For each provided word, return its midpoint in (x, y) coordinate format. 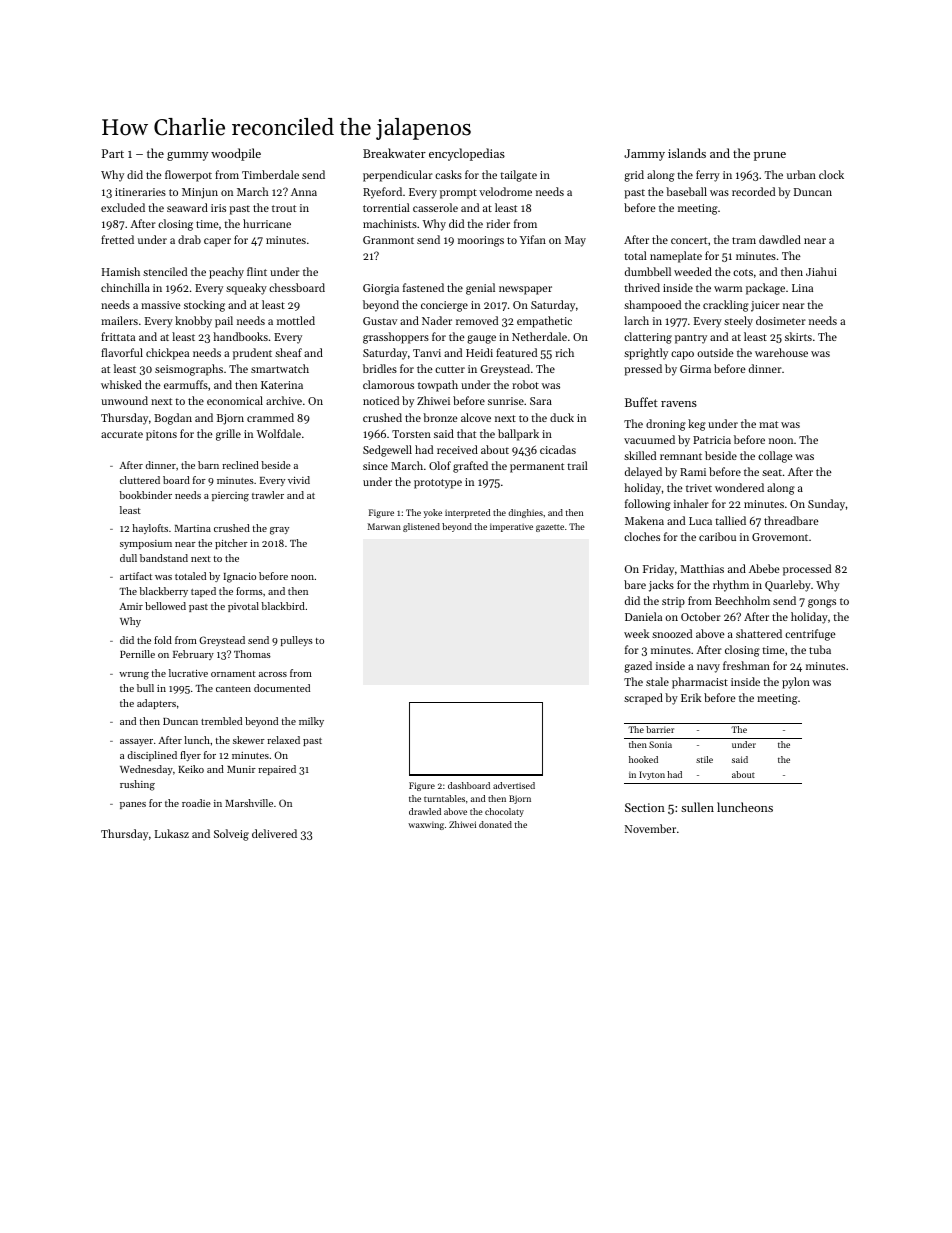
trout (284, 208)
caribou (717, 536)
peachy (226, 273)
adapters (156, 704)
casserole (435, 207)
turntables (444, 798)
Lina (802, 288)
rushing (137, 785)
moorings (481, 241)
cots (743, 272)
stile (704, 759)
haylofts (150, 529)
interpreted (468, 513)
